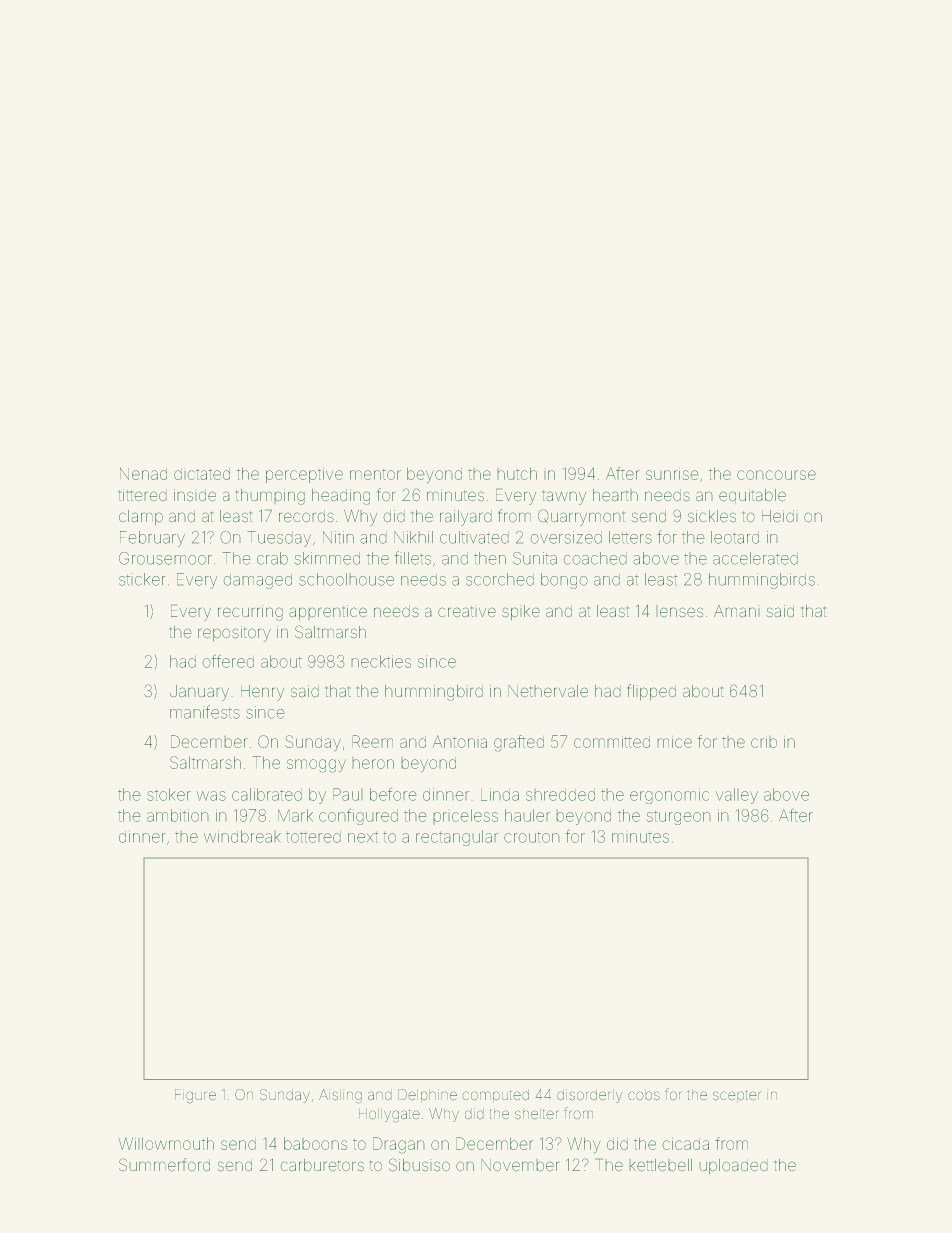 This screenshot has height=1233, width=952. Describe the element at coordinates (313, 837) in the screenshot. I see `tottered` at that location.
